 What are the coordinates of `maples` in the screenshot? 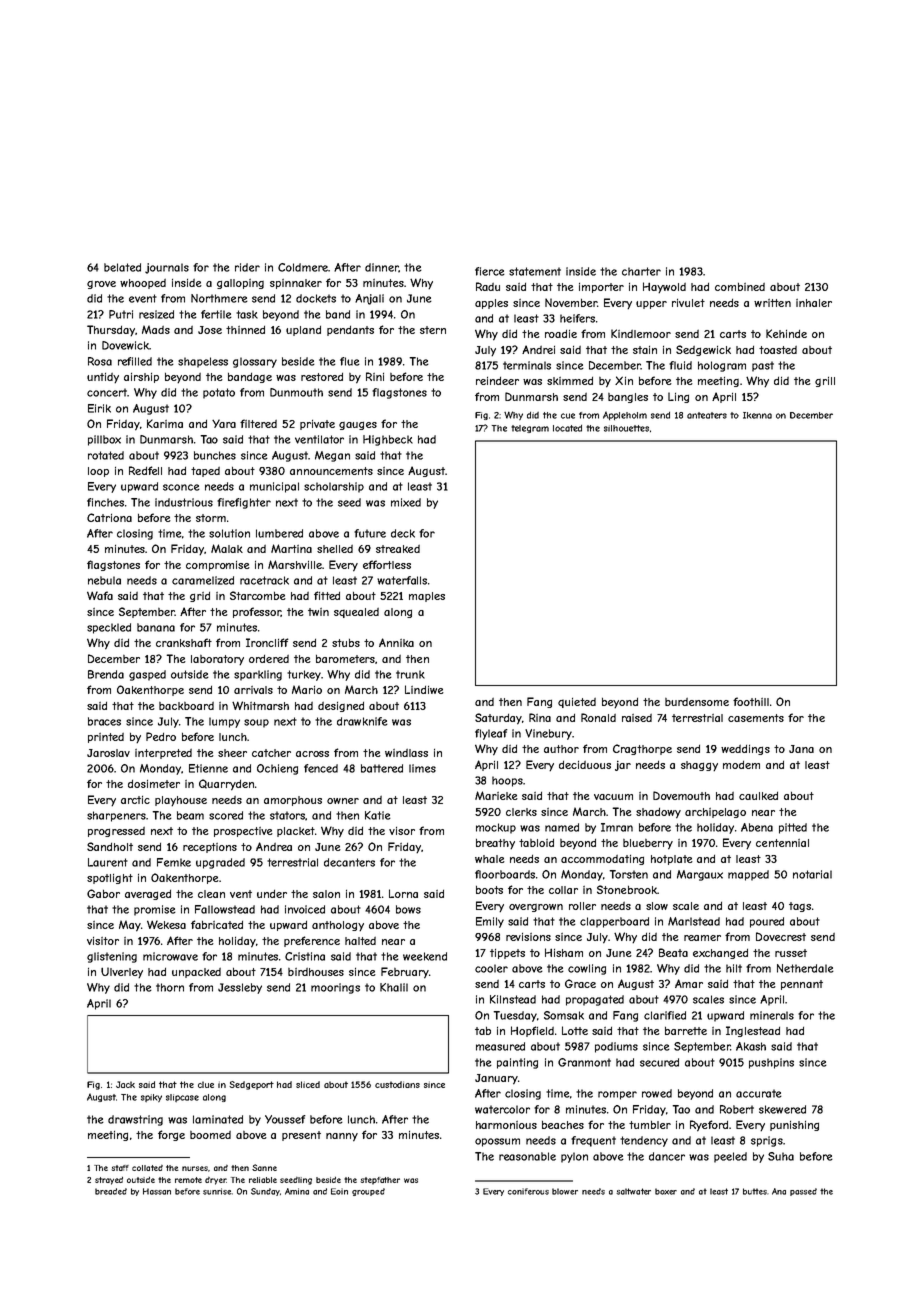 It's located at (427, 597).
